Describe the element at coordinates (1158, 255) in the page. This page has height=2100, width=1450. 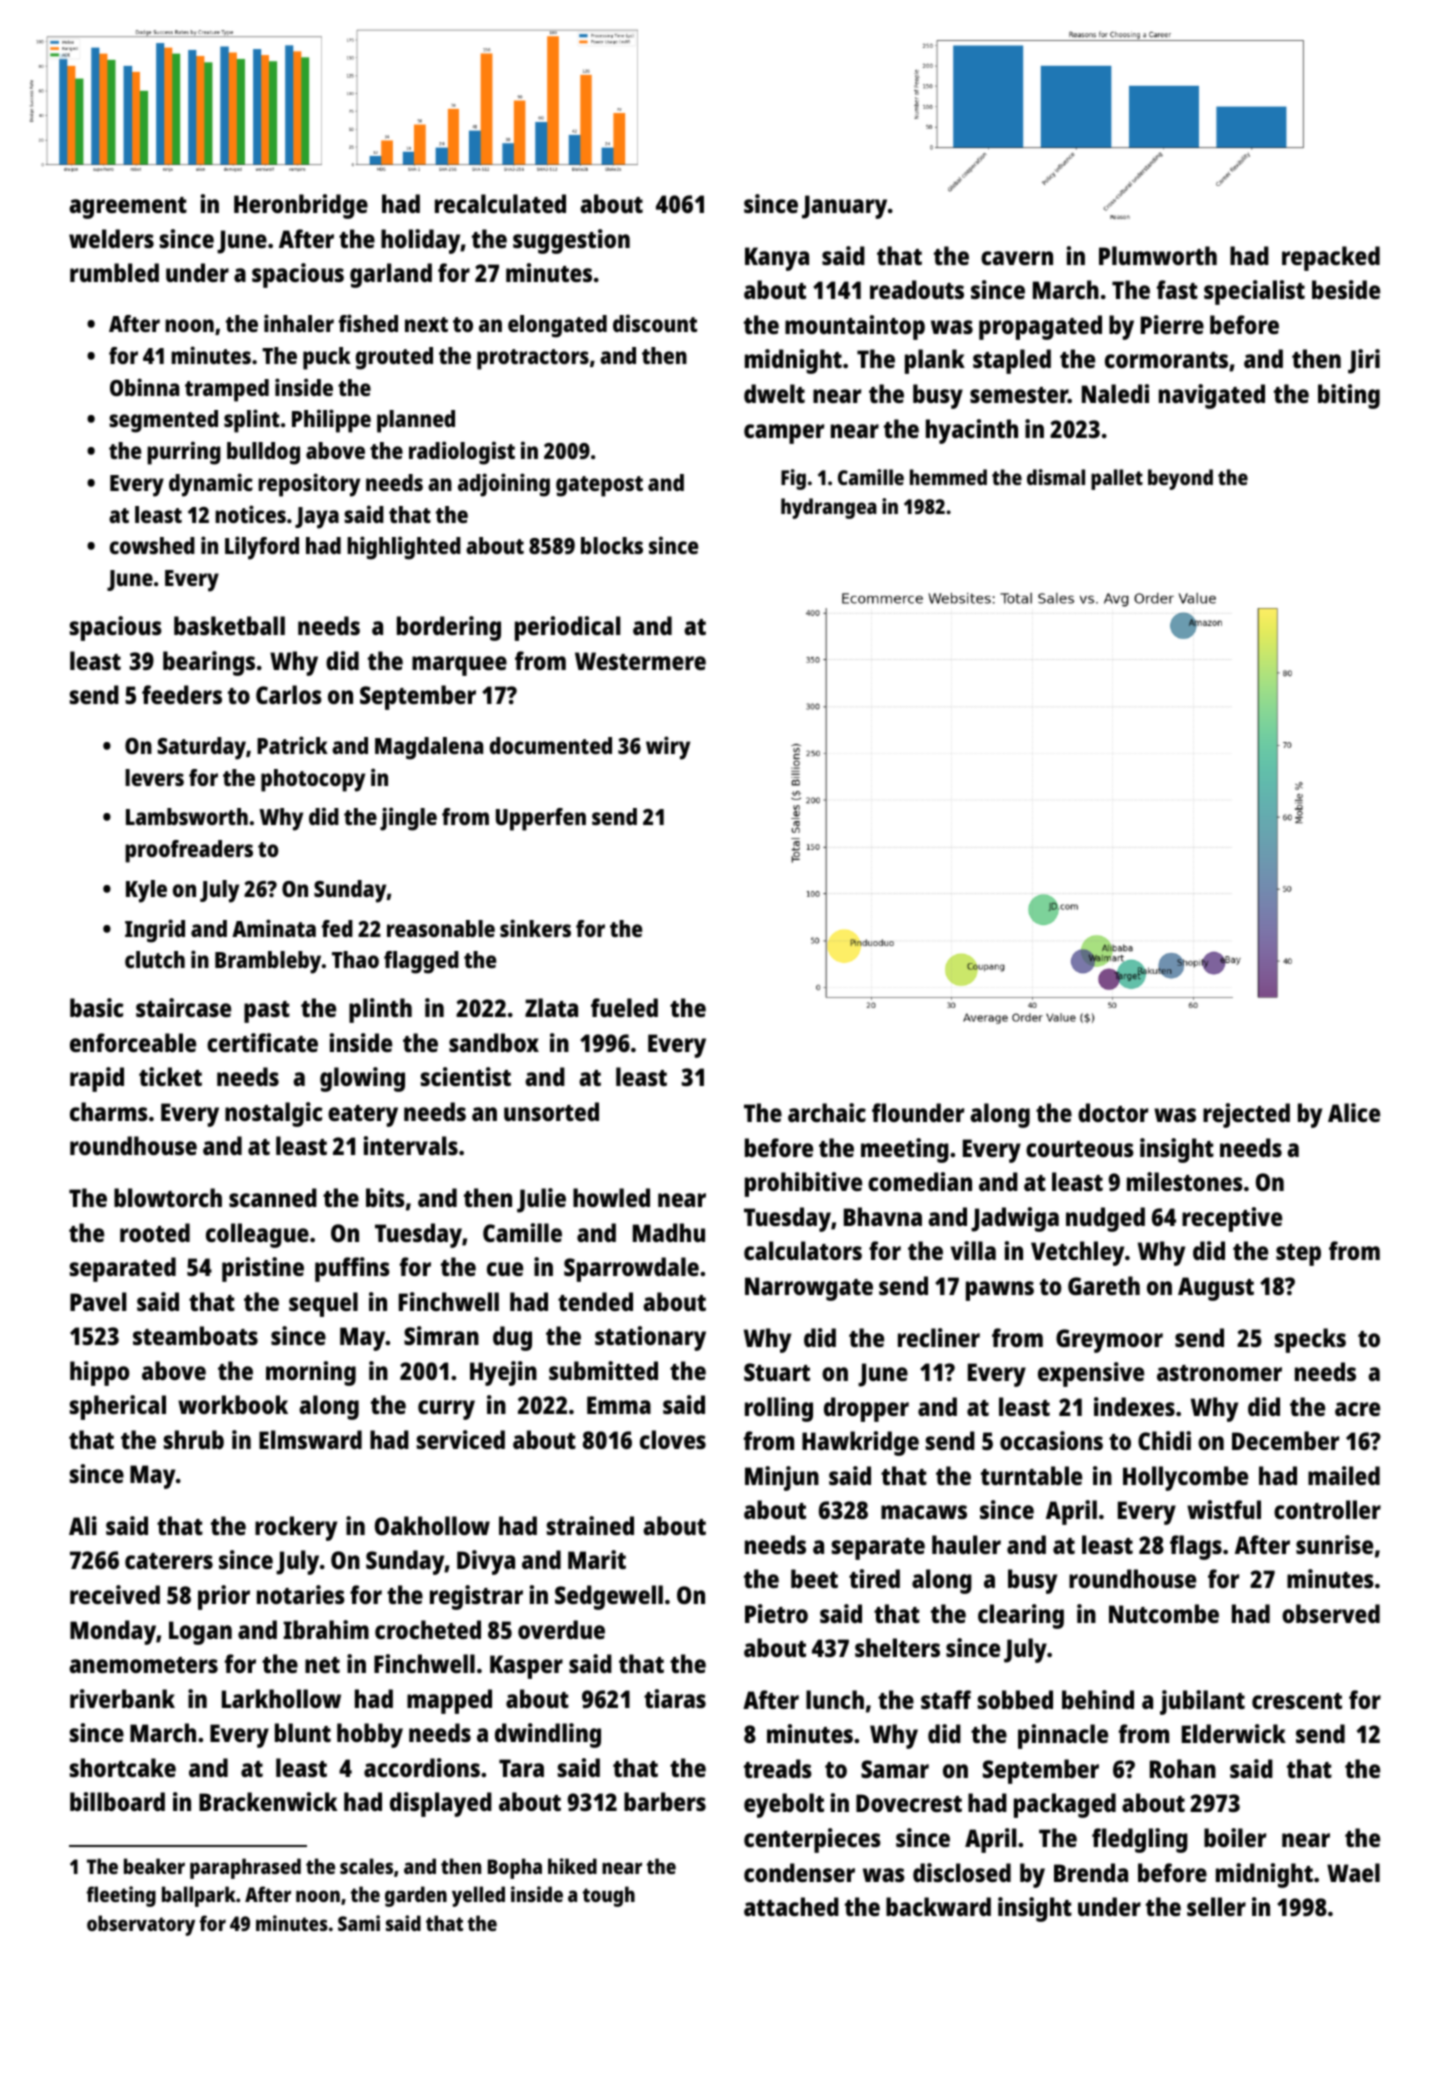
I see `Plumworth` at that location.
